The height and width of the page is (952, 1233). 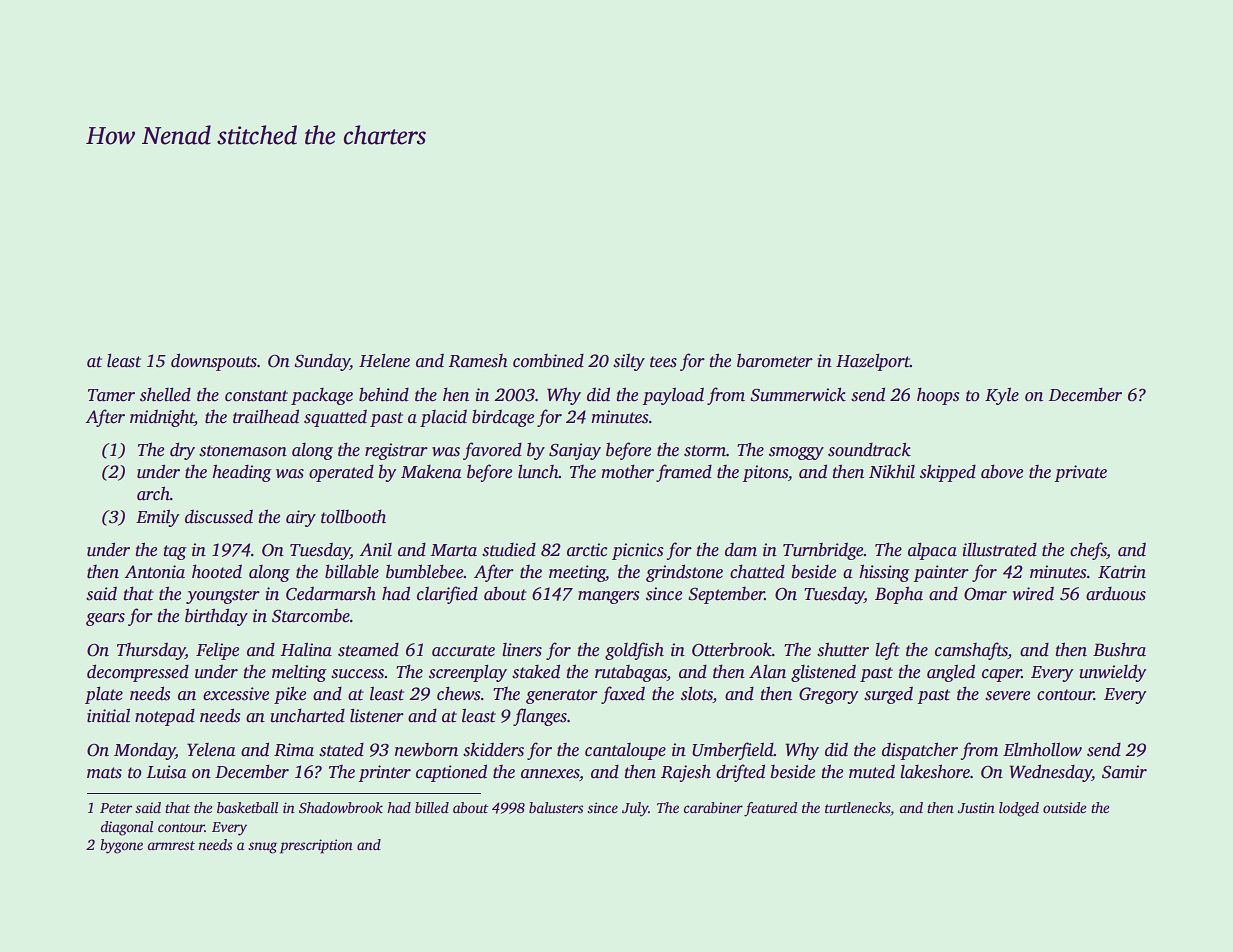 I want to click on shelled, so click(x=165, y=394).
